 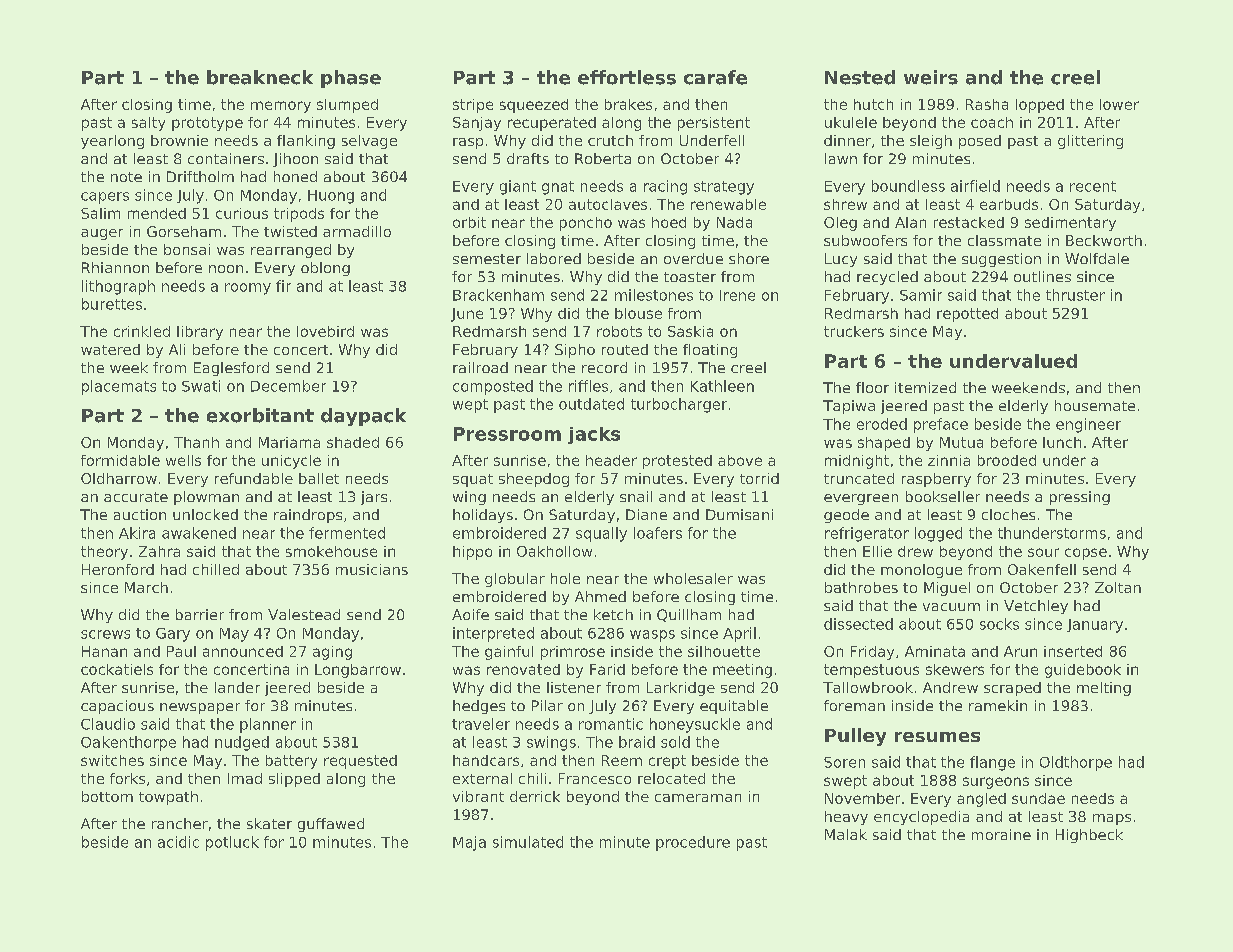 I want to click on Oakenthorpe, so click(x=128, y=743).
